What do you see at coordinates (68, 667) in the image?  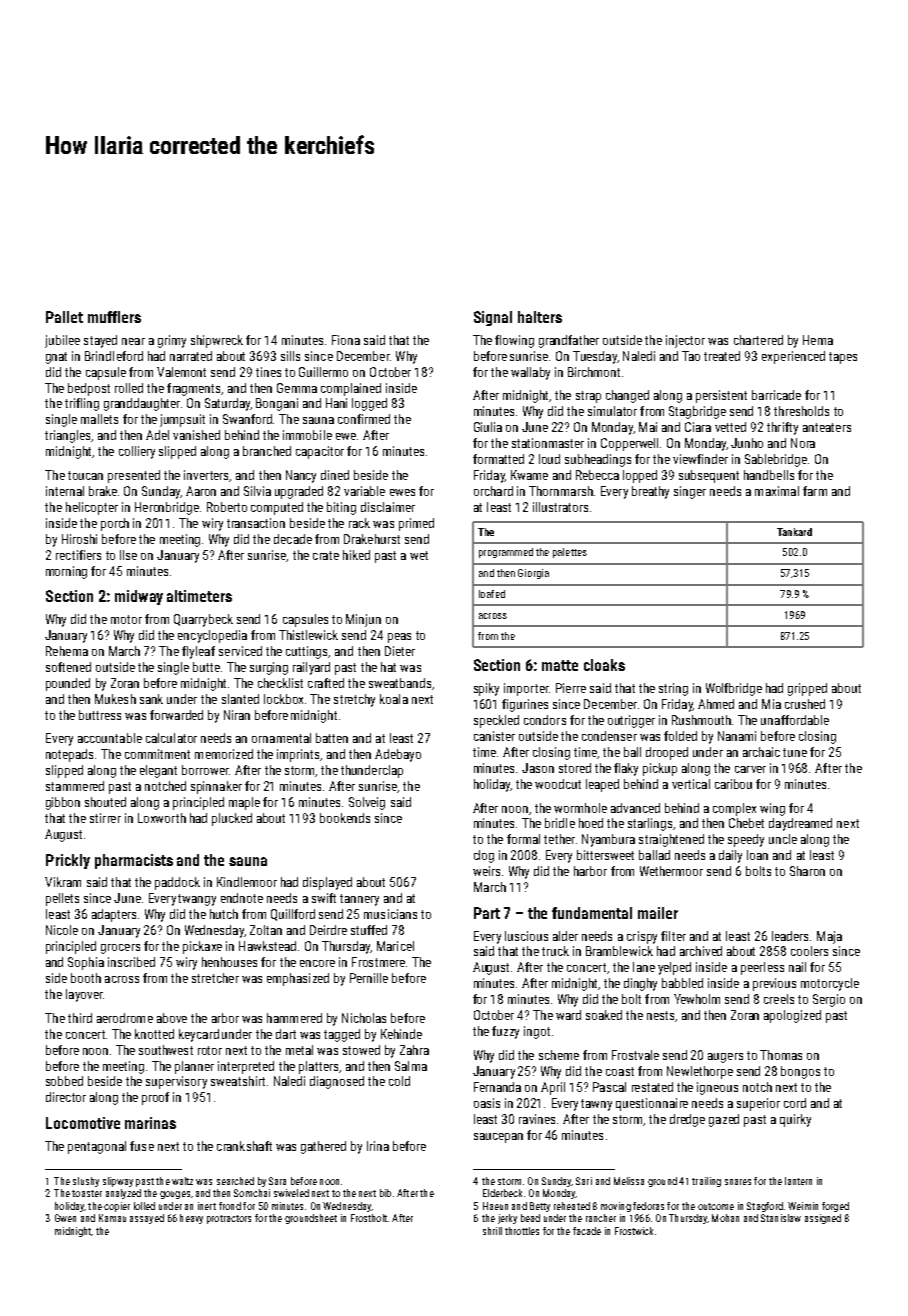 I see `softened` at bounding box center [68, 667].
